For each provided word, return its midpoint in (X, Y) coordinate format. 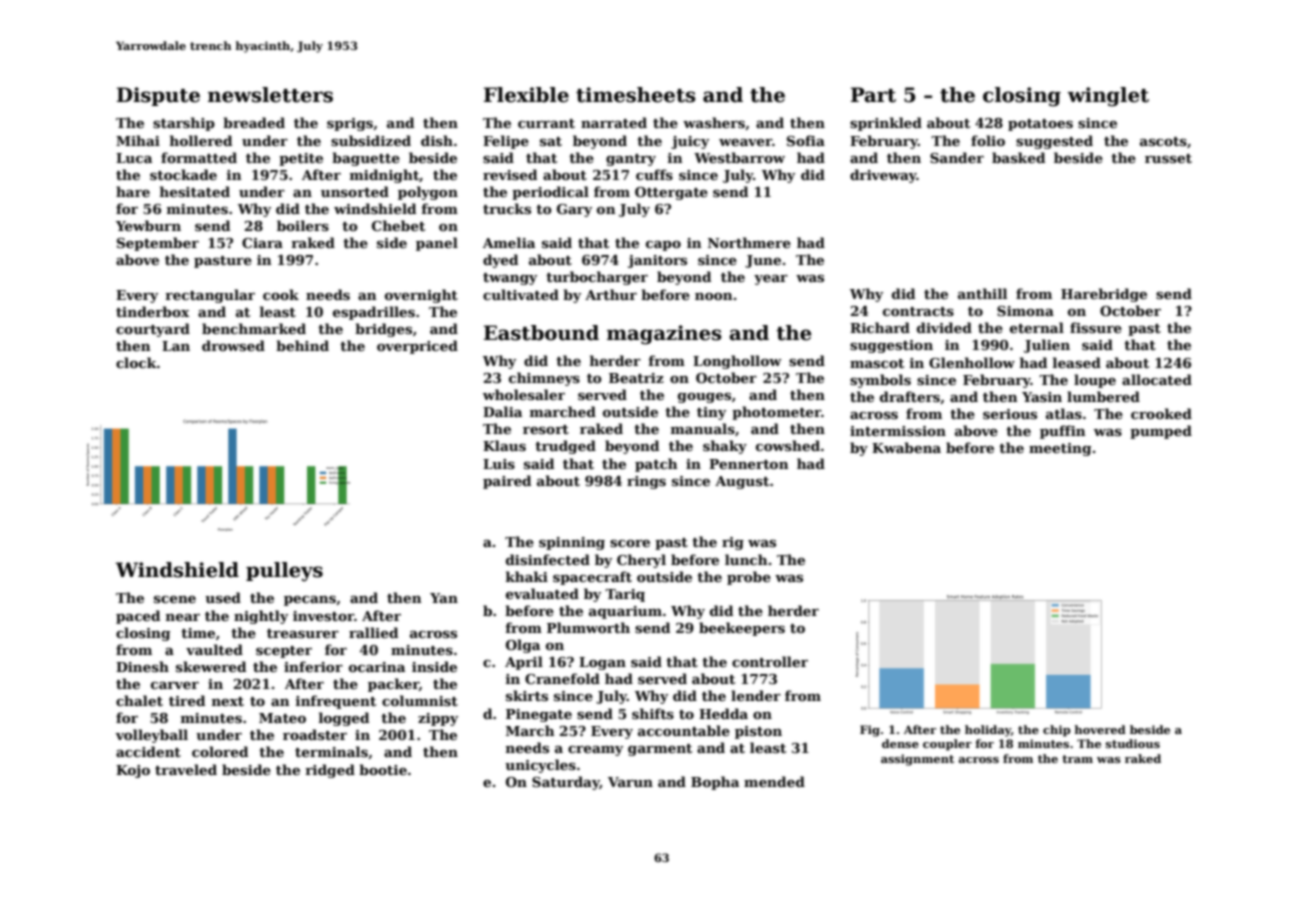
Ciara (262, 243)
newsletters (270, 95)
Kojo (133, 771)
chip (1057, 731)
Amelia (509, 242)
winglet (1108, 97)
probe (749, 578)
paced (138, 617)
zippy (438, 719)
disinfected (548, 559)
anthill (982, 293)
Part (873, 95)
